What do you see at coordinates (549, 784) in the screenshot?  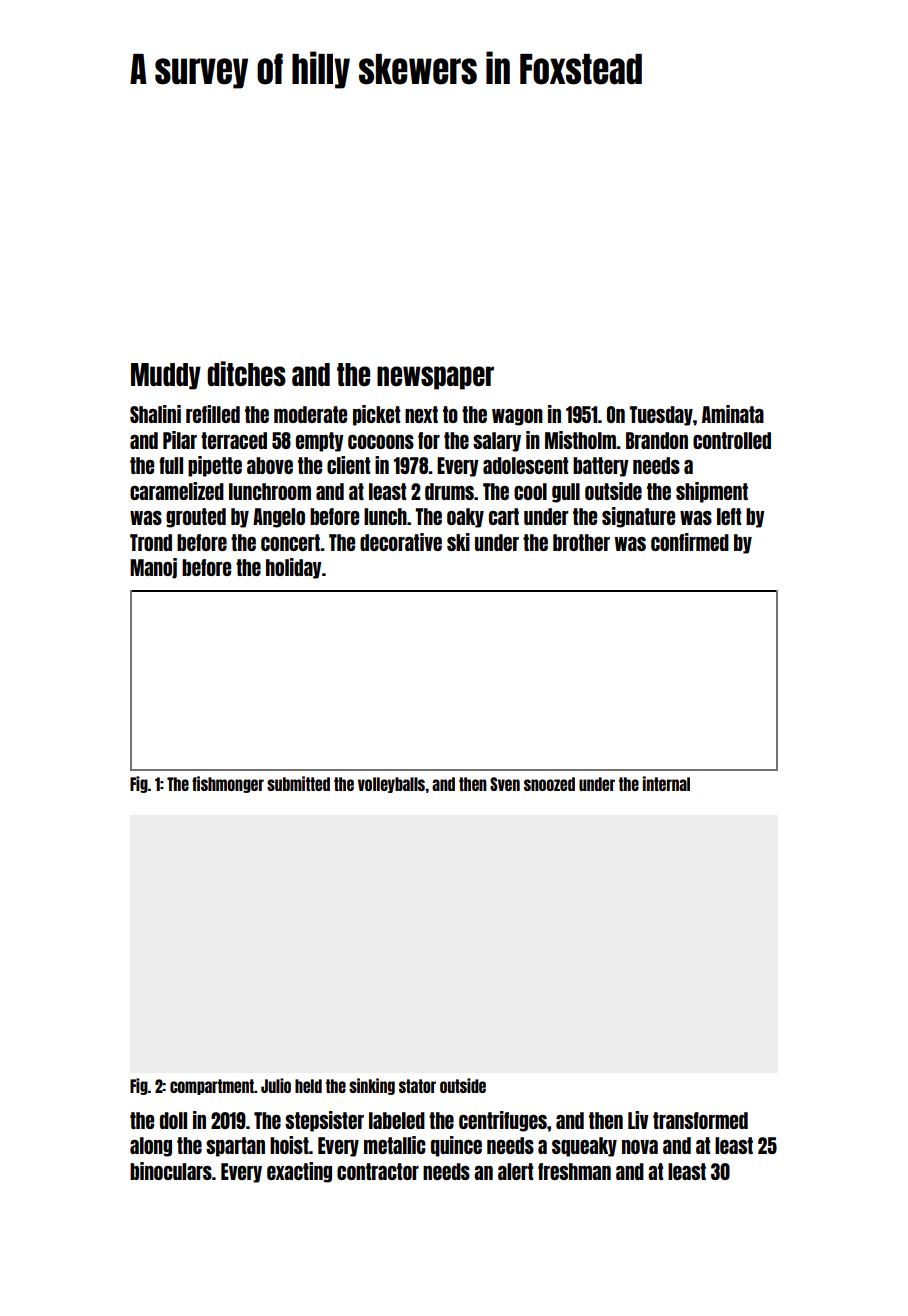 I see `snoozed` at bounding box center [549, 784].
